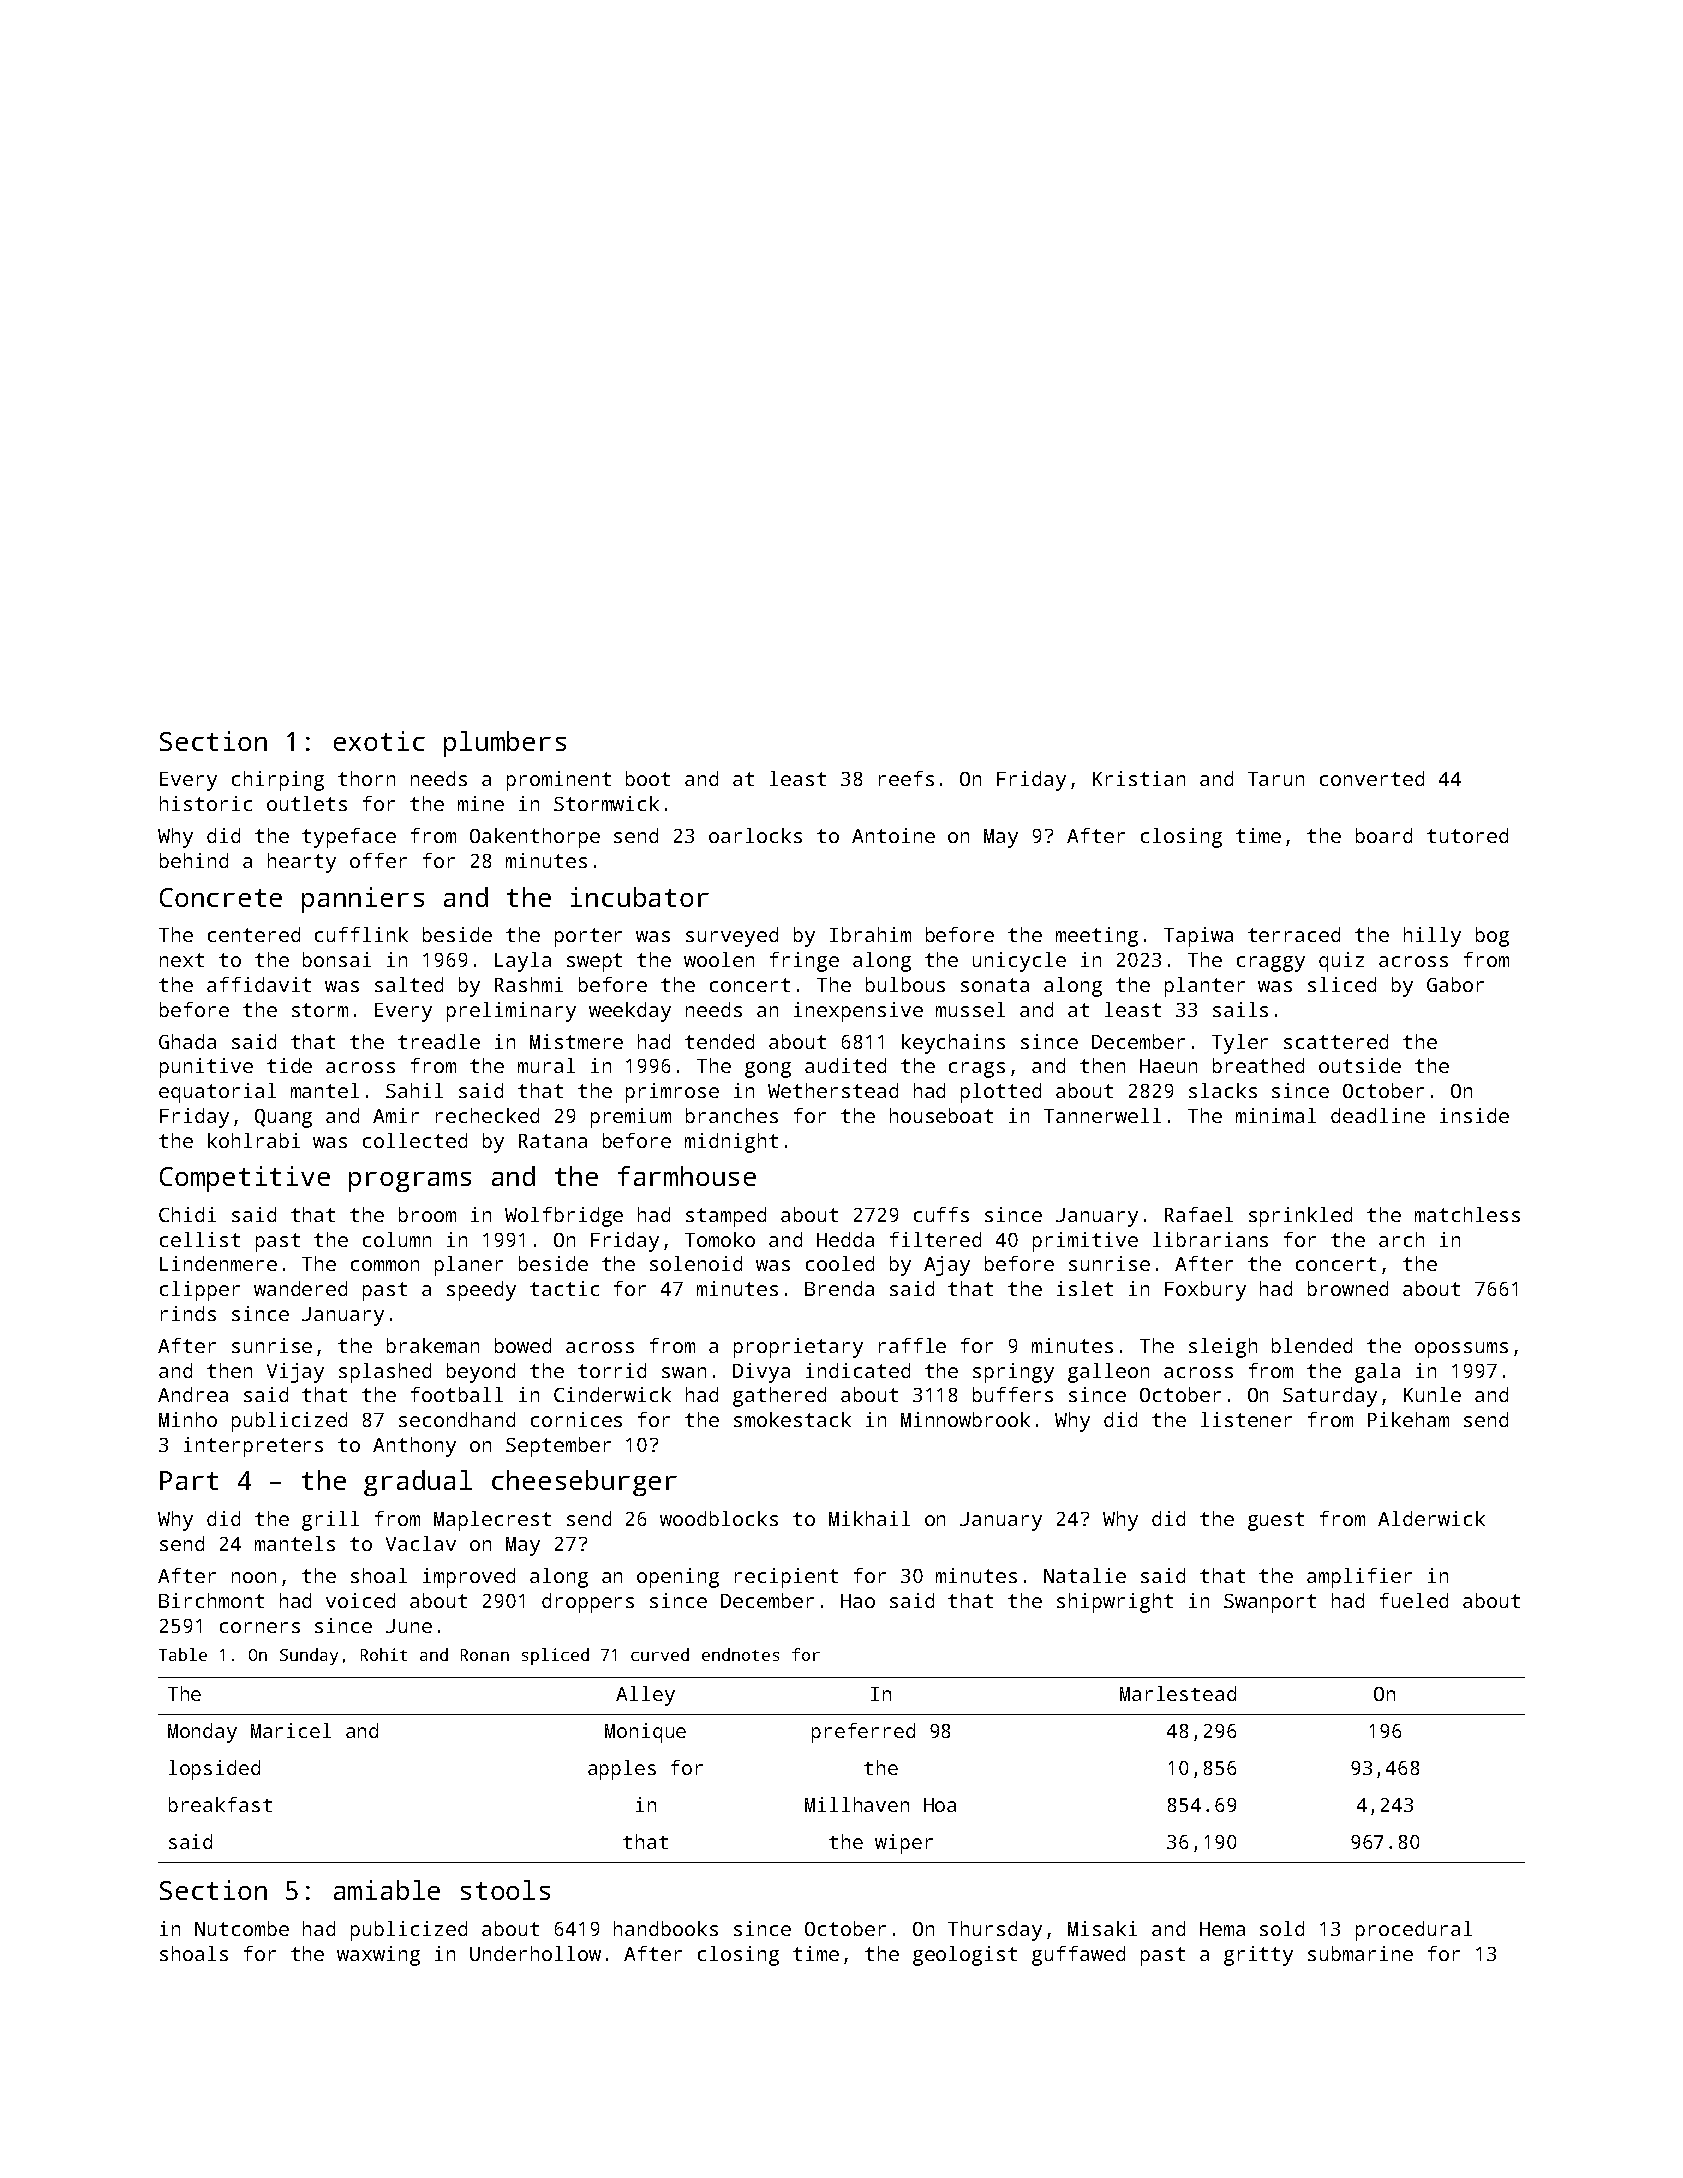 The width and height of the screenshot is (1683, 2178). I want to click on rinds, so click(188, 1313).
